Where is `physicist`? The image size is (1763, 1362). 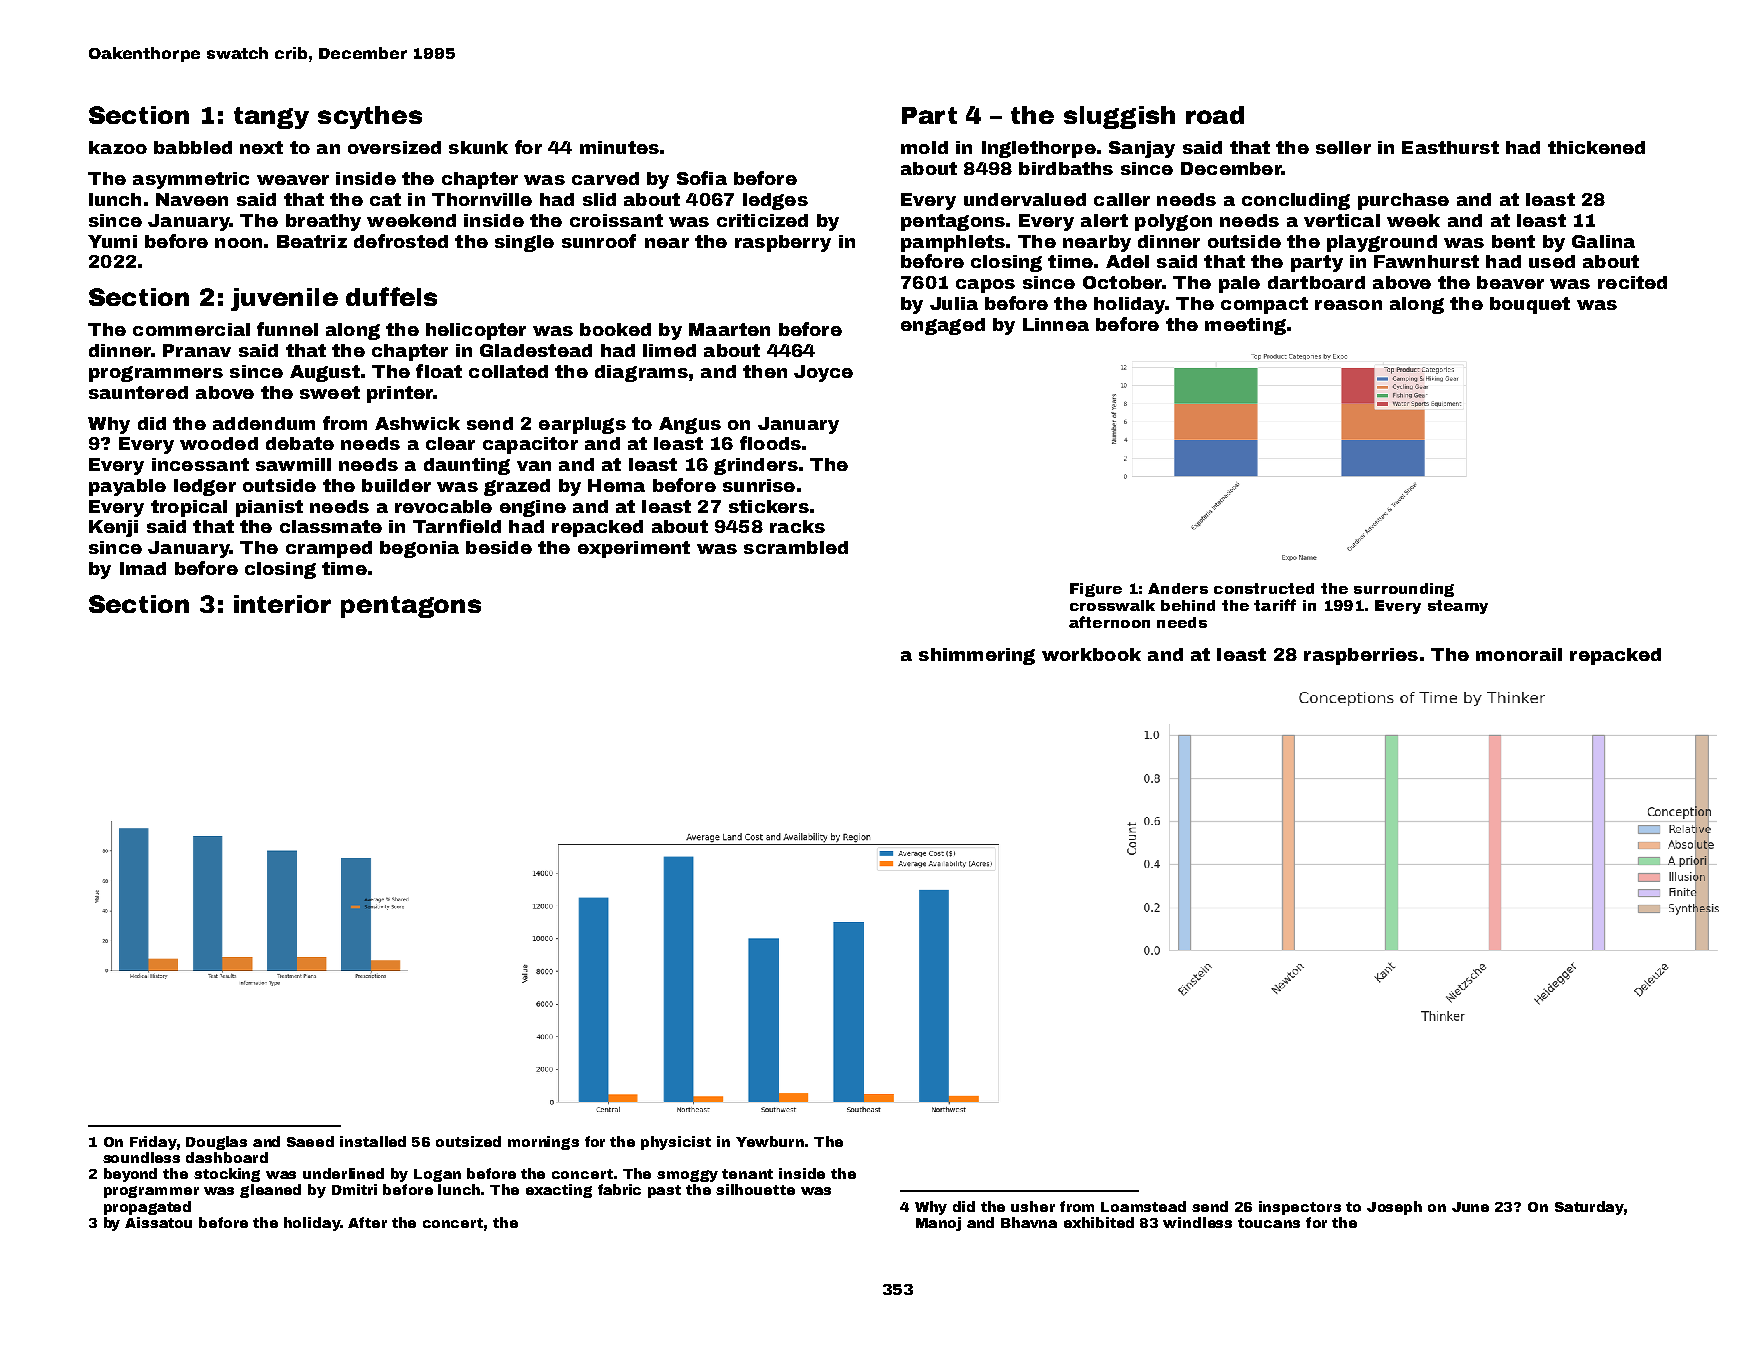
physicist is located at coordinates (676, 1143).
